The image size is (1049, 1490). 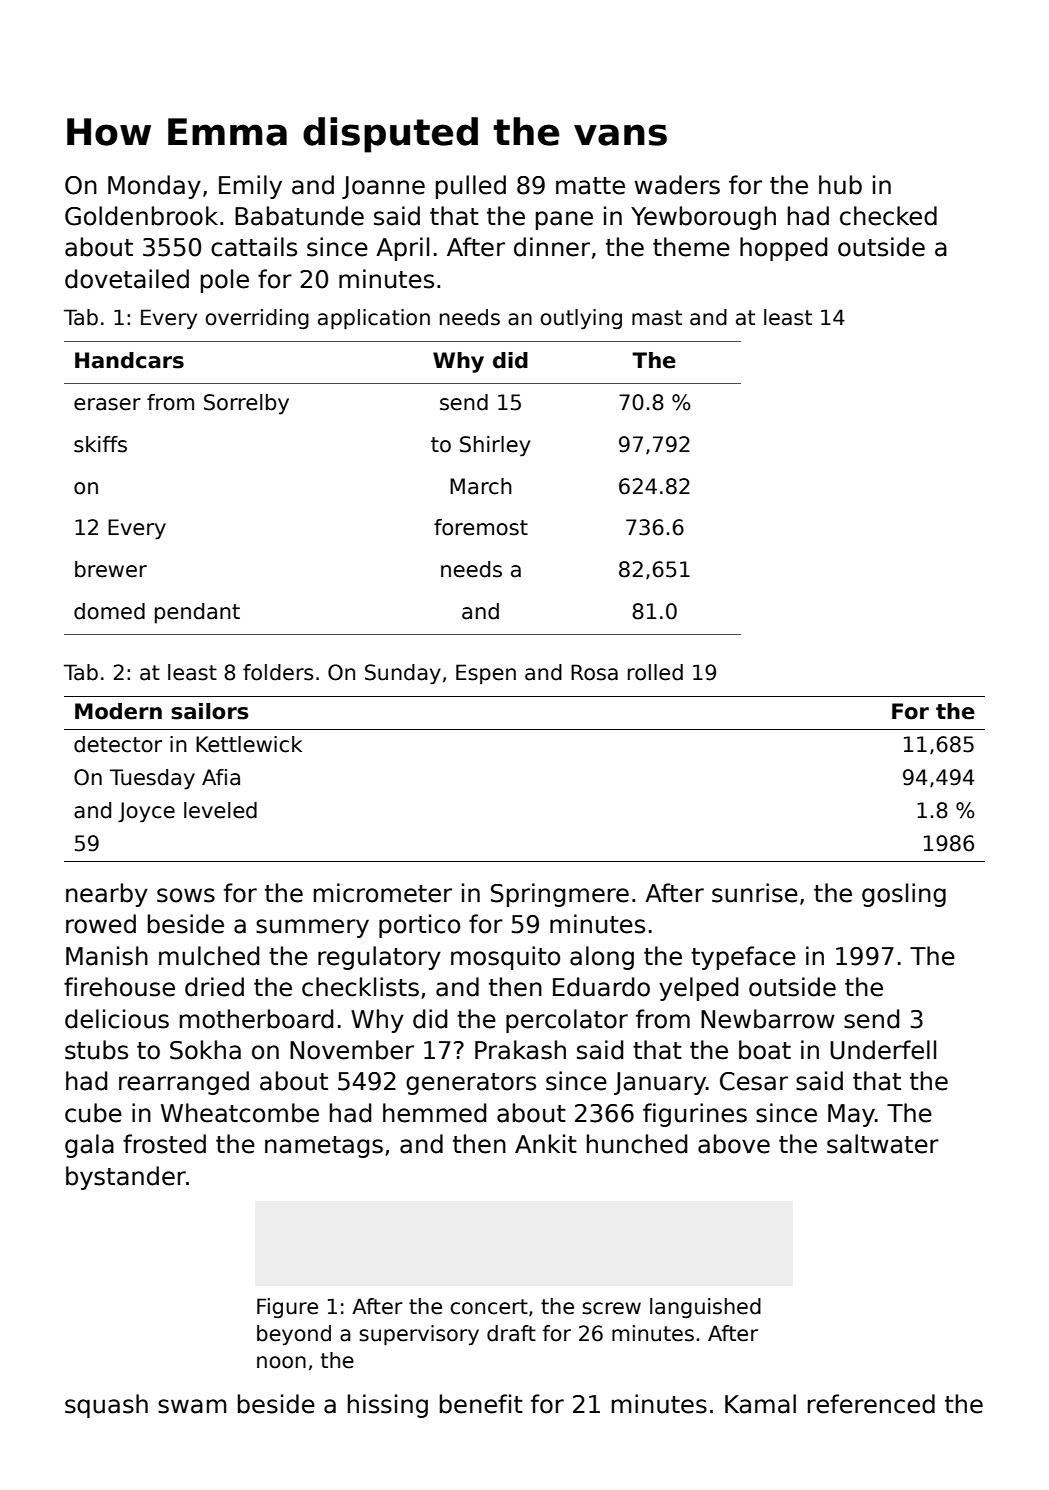 What do you see at coordinates (486, 674) in the screenshot?
I see `Espen` at bounding box center [486, 674].
